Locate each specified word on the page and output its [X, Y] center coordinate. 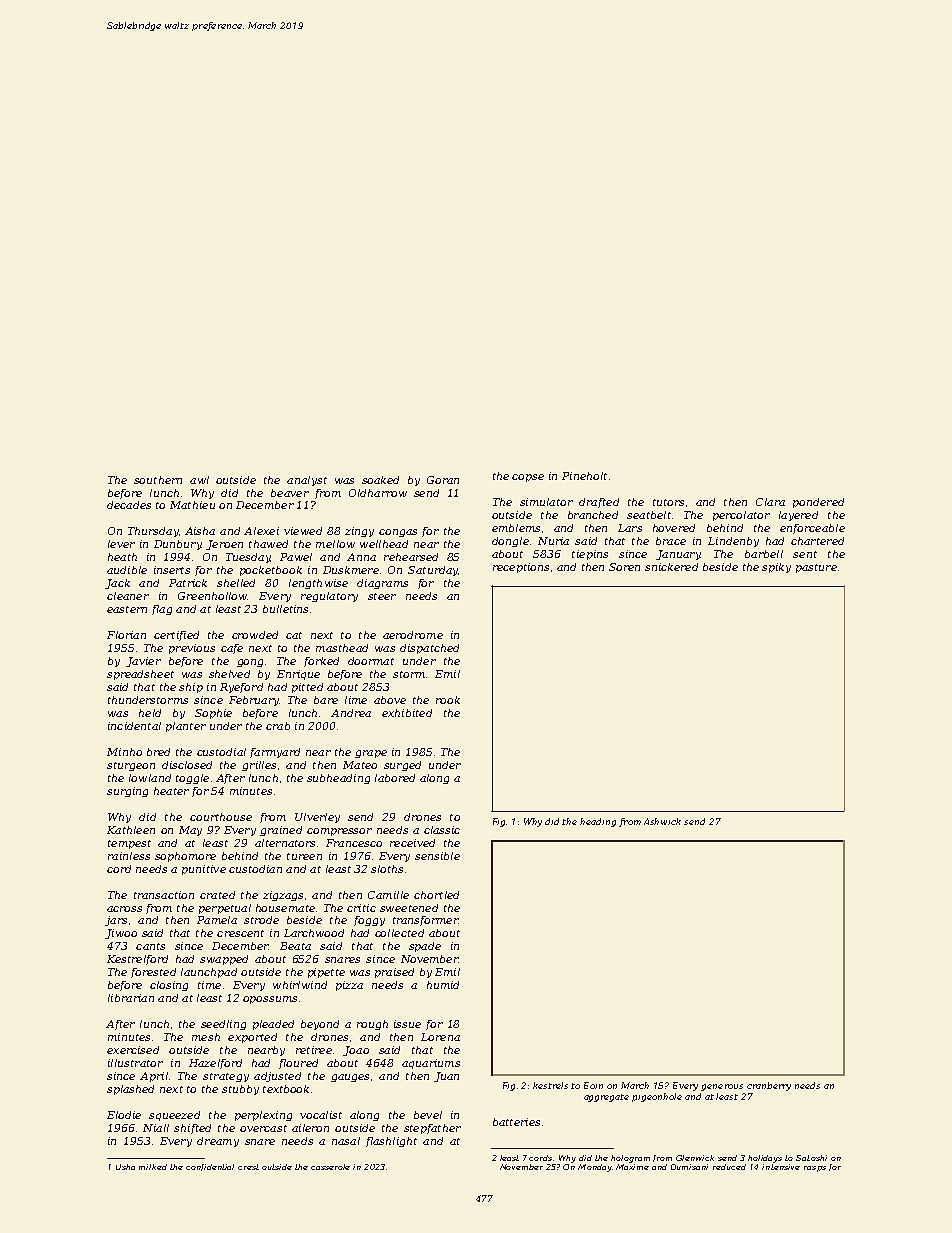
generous [722, 1087]
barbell [764, 554]
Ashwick [662, 821]
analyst [307, 481]
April [154, 1077]
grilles [259, 766]
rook [448, 700]
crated [217, 895]
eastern [127, 609]
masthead [342, 648]
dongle [510, 542]
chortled [436, 895]
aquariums [431, 1064]
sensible [437, 856]
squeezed [174, 1116]
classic [442, 830]
